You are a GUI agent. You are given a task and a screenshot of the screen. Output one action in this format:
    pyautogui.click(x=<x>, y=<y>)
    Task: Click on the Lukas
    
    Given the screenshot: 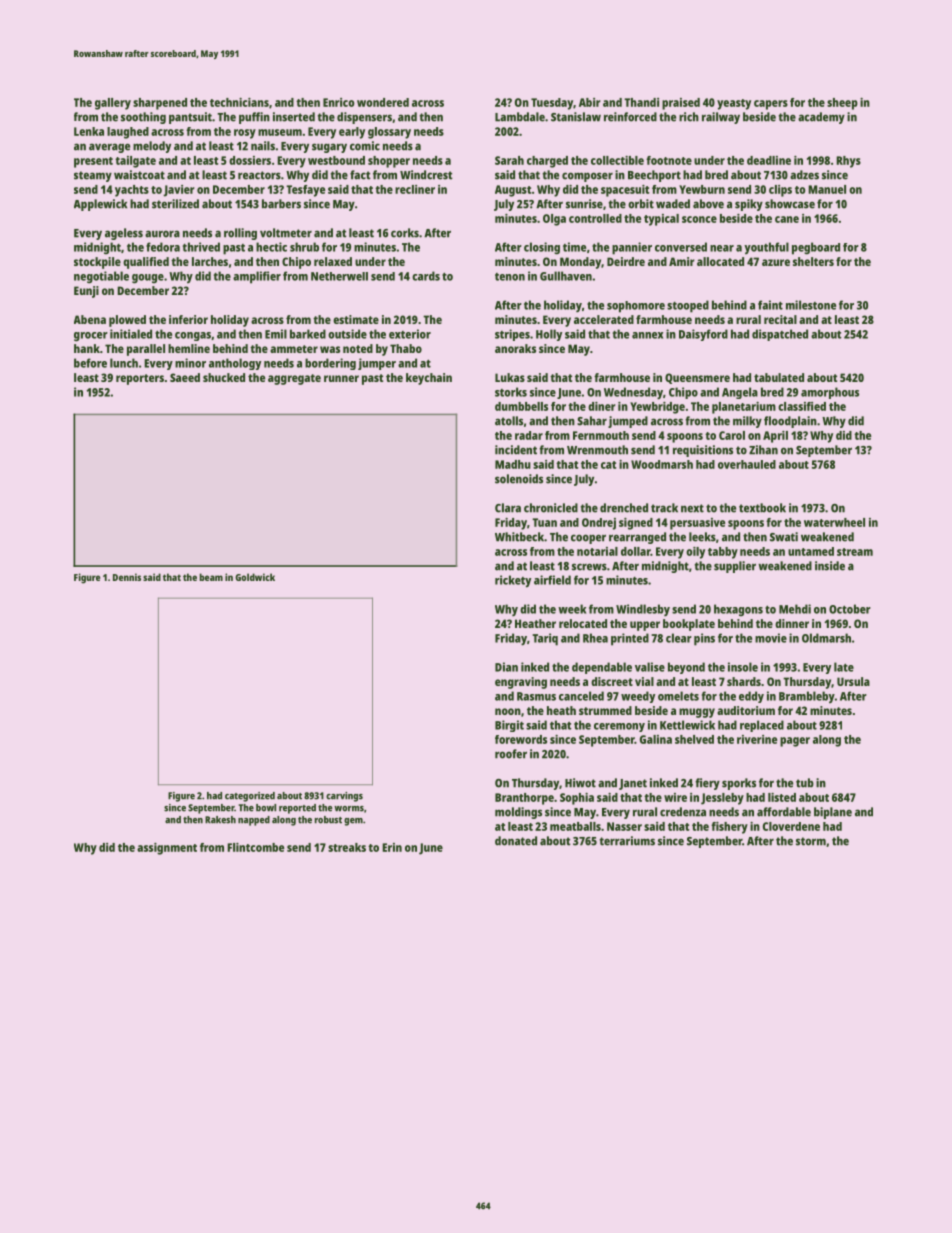 What is the action you would take?
    pyautogui.click(x=510, y=377)
